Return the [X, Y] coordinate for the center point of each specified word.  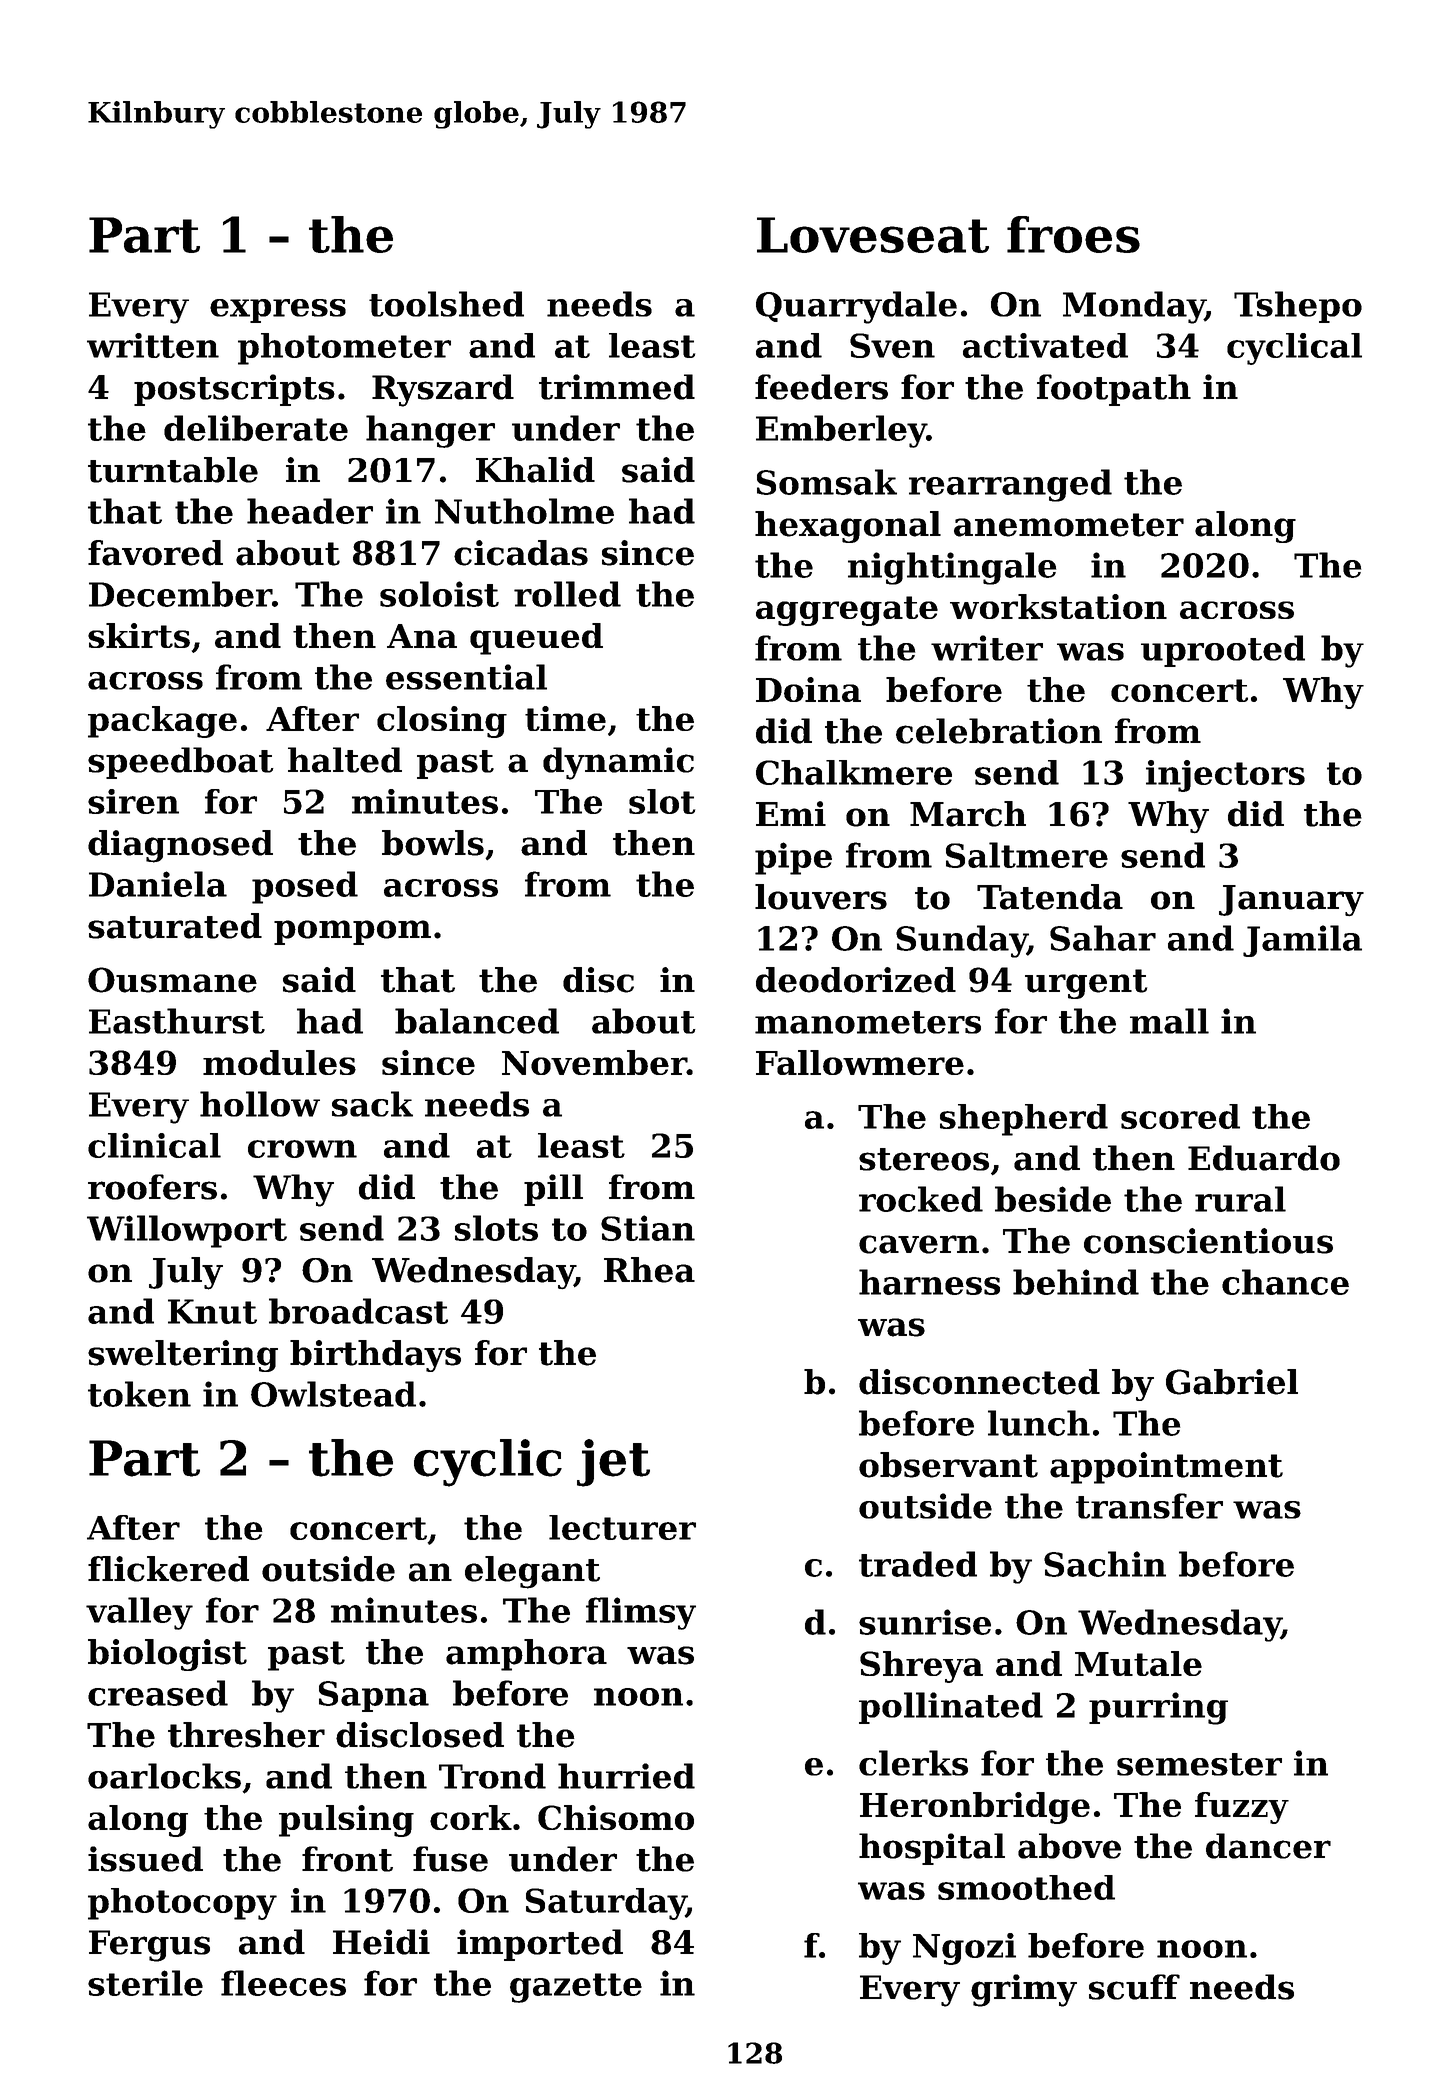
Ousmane [172, 980]
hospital [932, 1849]
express [278, 311]
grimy [1024, 1990]
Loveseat [873, 235]
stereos [924, 1159]
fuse [450, 1859]
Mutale [1138, 1663]
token [139, 1394]
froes [1073, 234]
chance [1285, 1282]
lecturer [622, 1527]
